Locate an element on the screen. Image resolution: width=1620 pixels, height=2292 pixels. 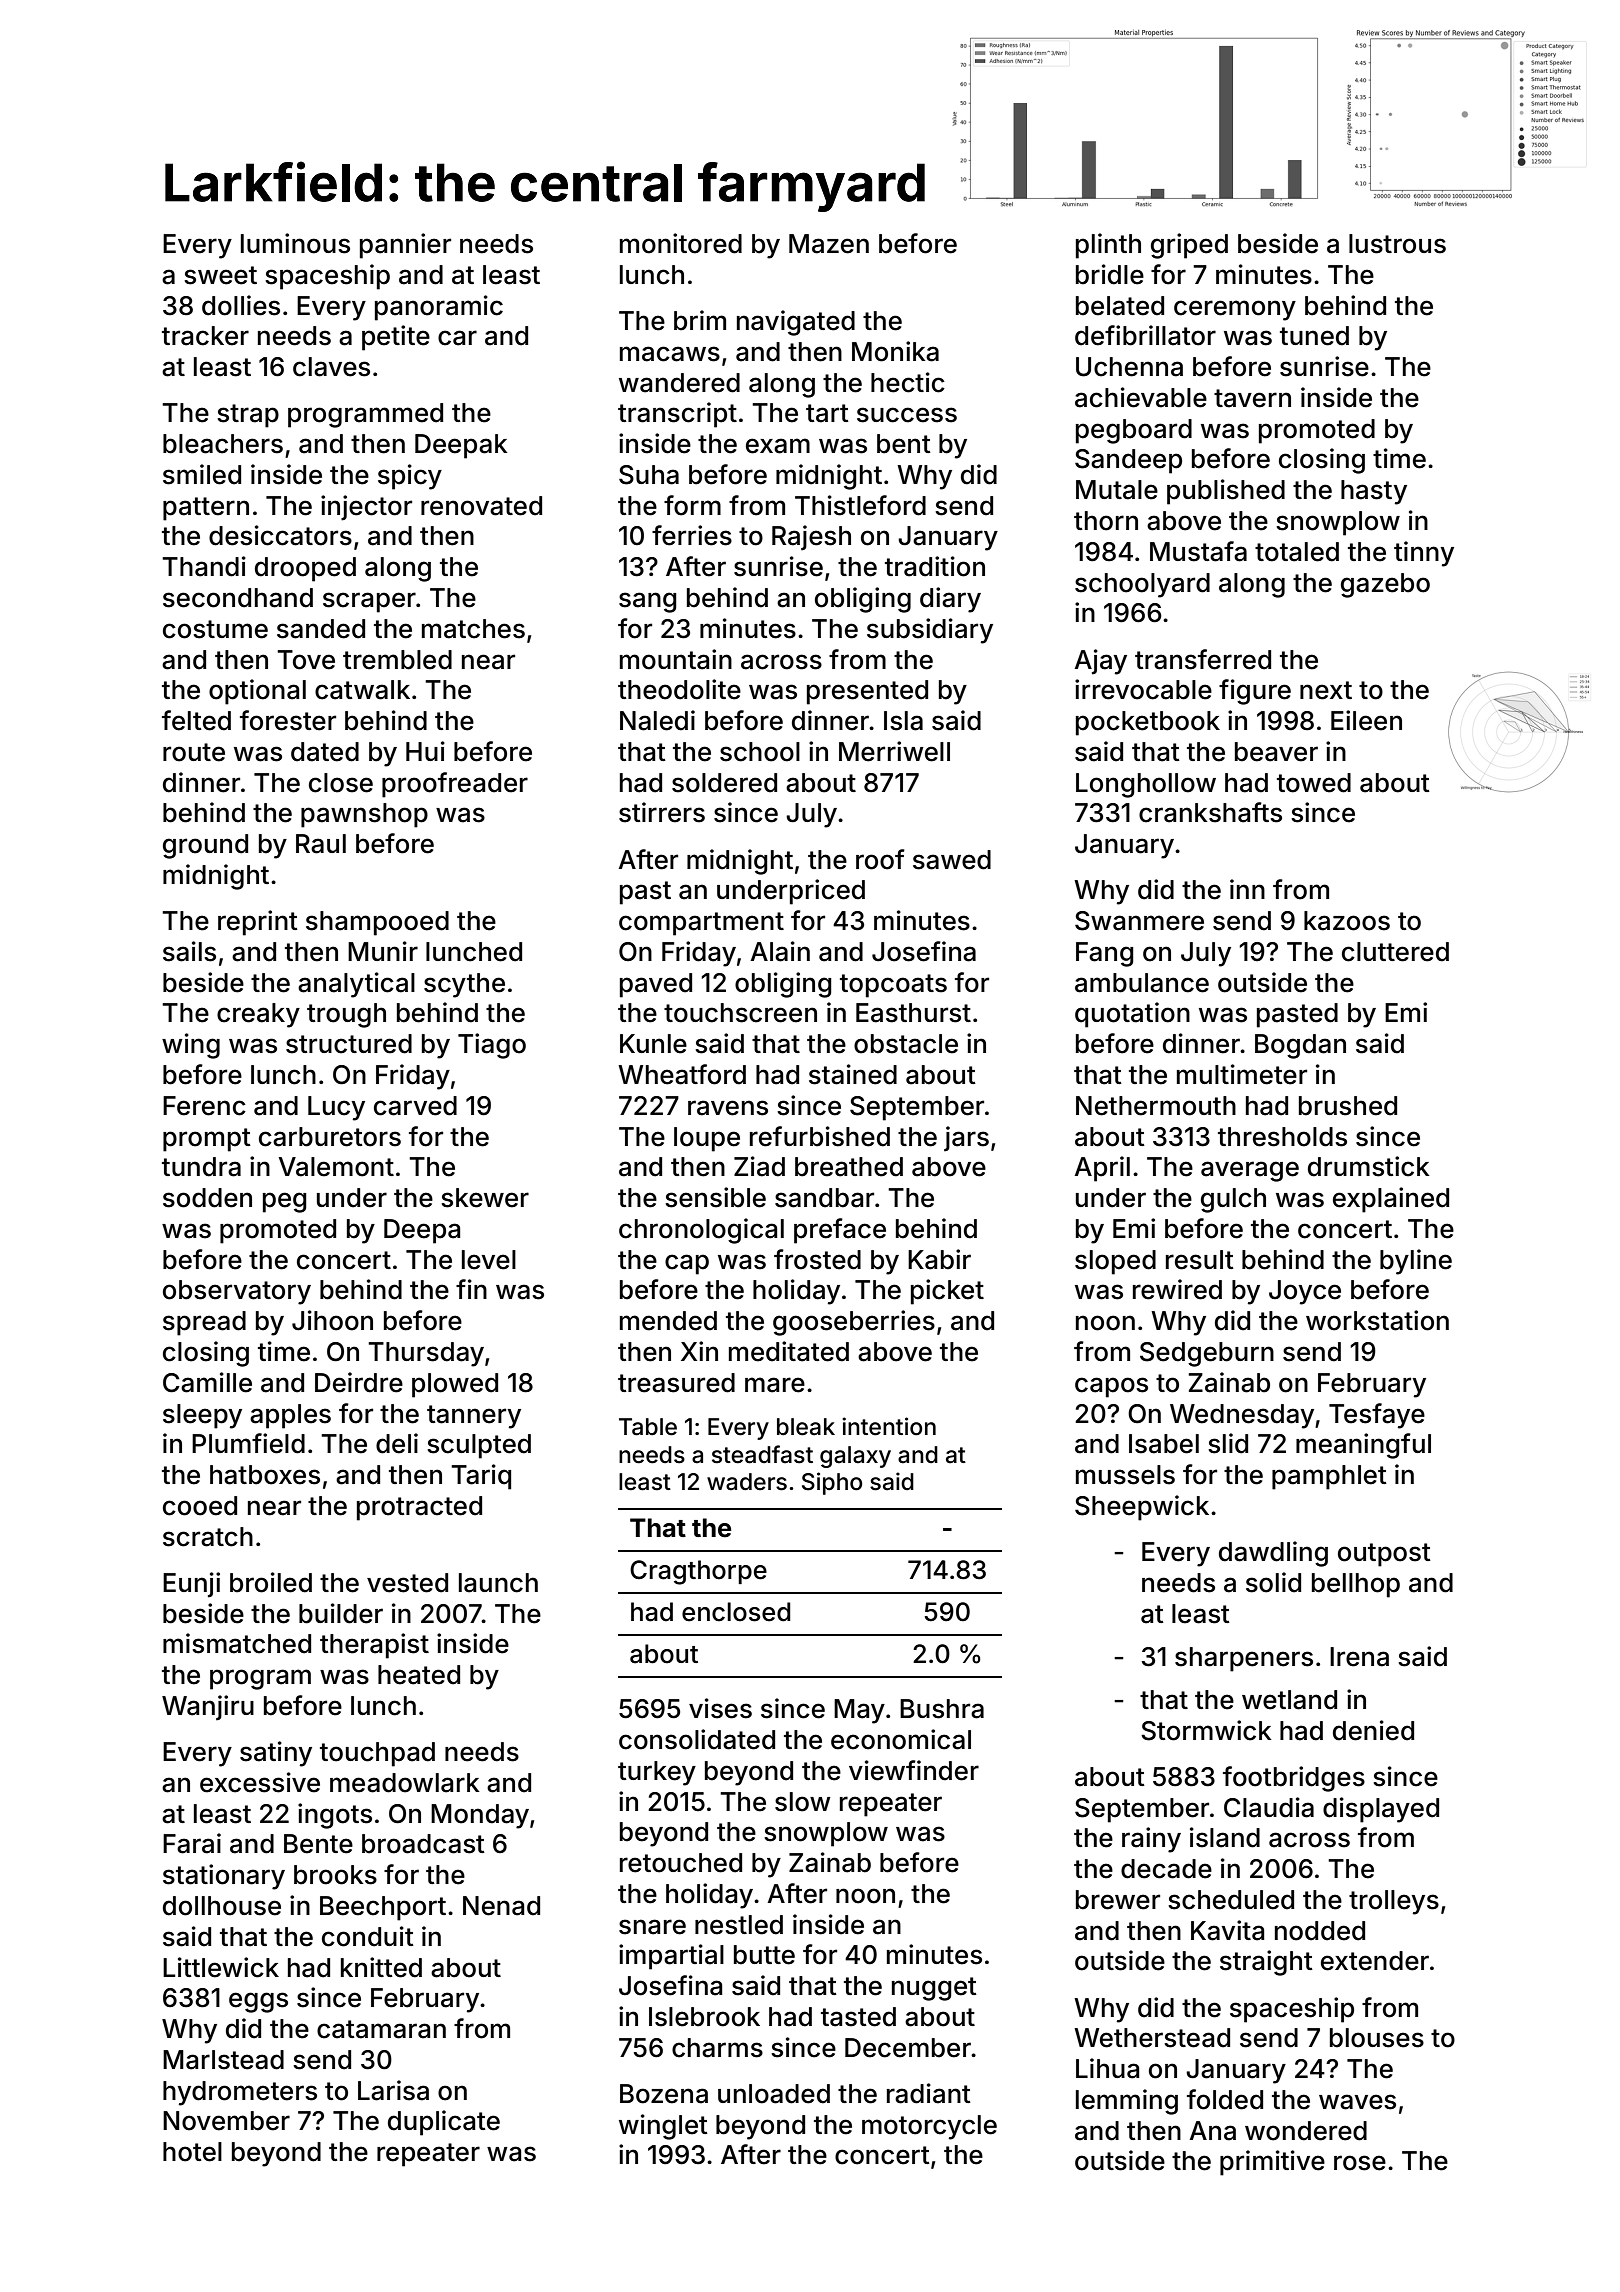
hectic is located at coordinates (908, 382).
